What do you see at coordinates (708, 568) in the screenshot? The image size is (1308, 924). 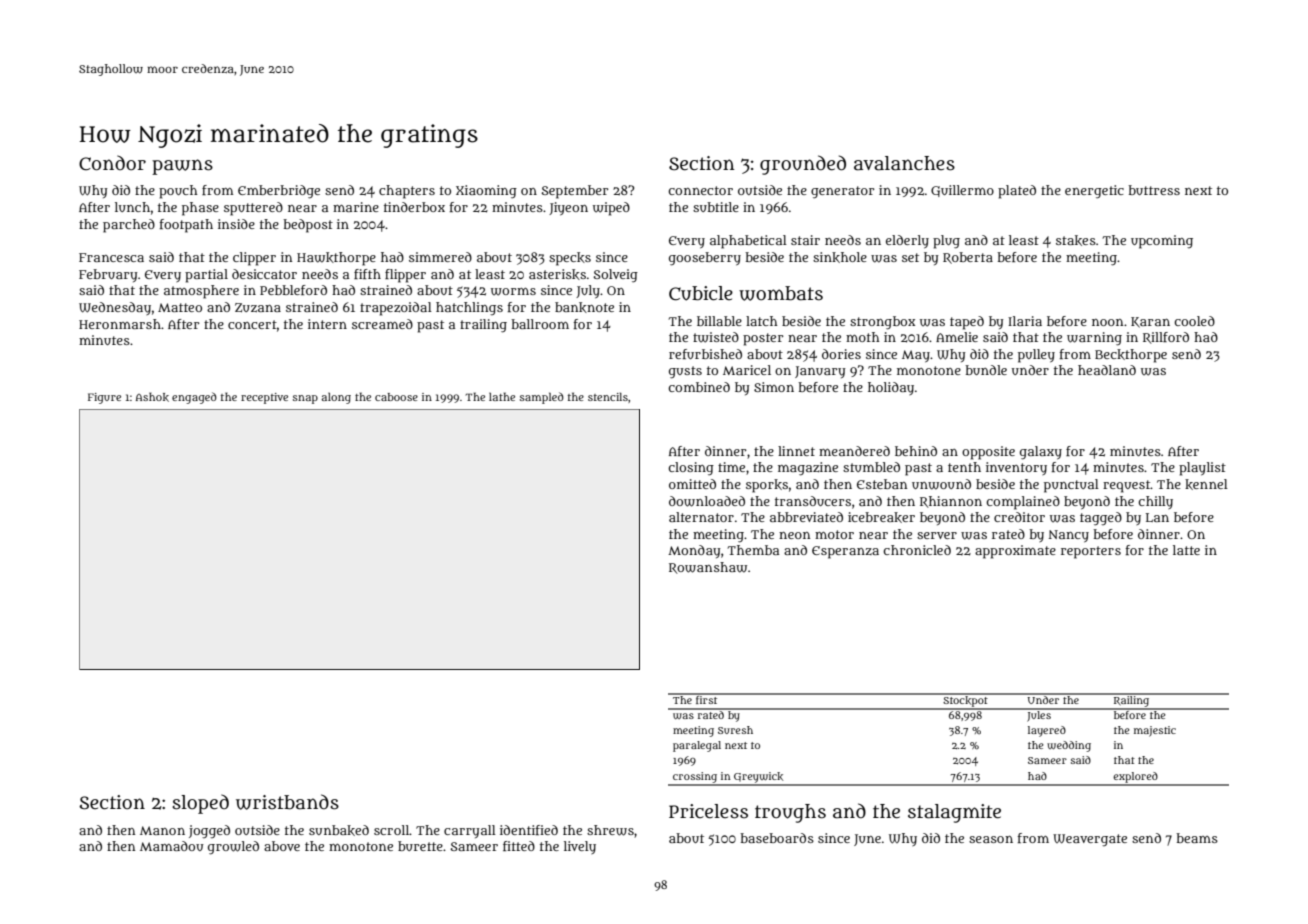 I see `Rowanshaw` at bounding box center [708, 568].
